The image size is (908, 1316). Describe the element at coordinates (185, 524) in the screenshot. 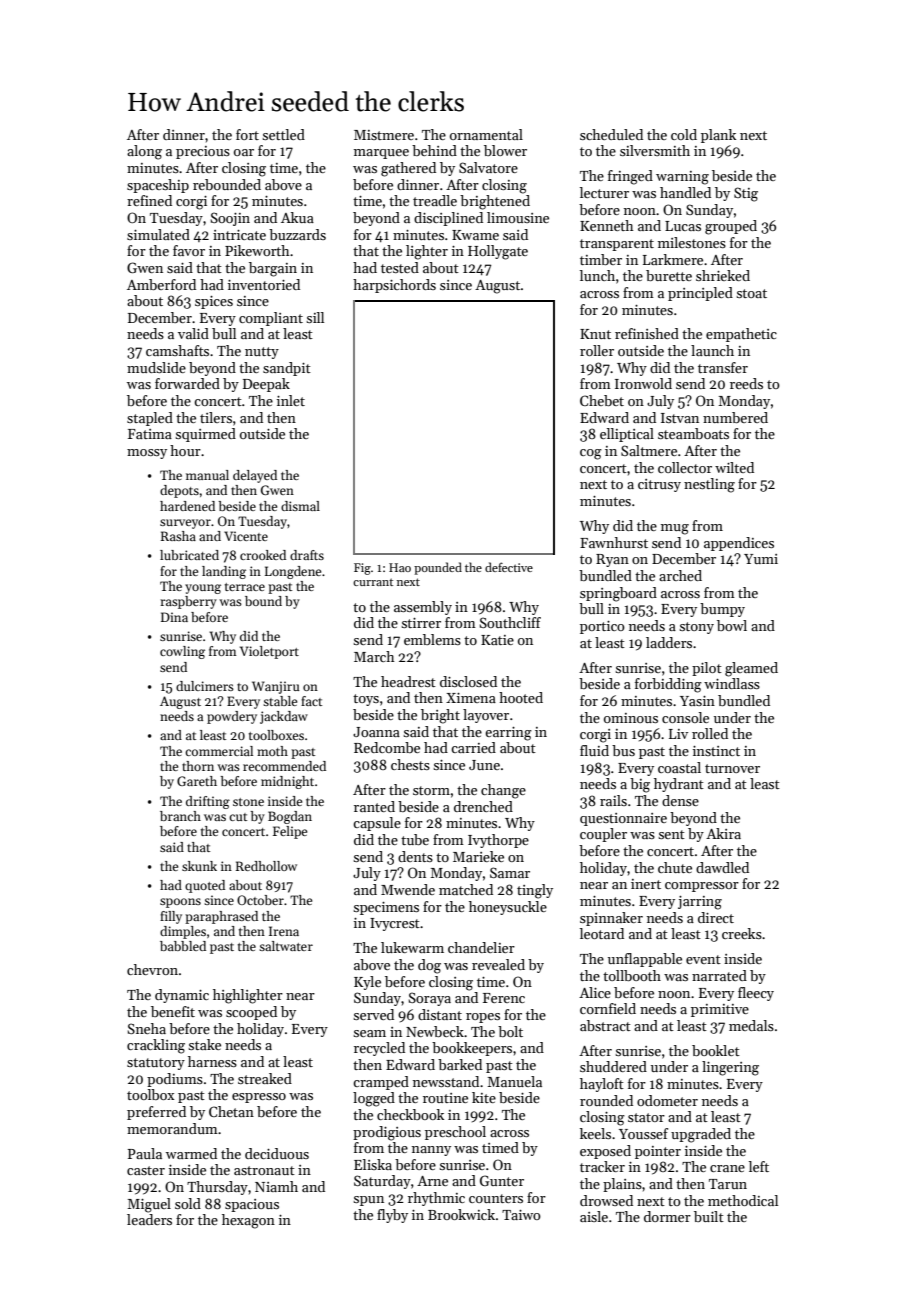

I see `surveyor` at that location.
